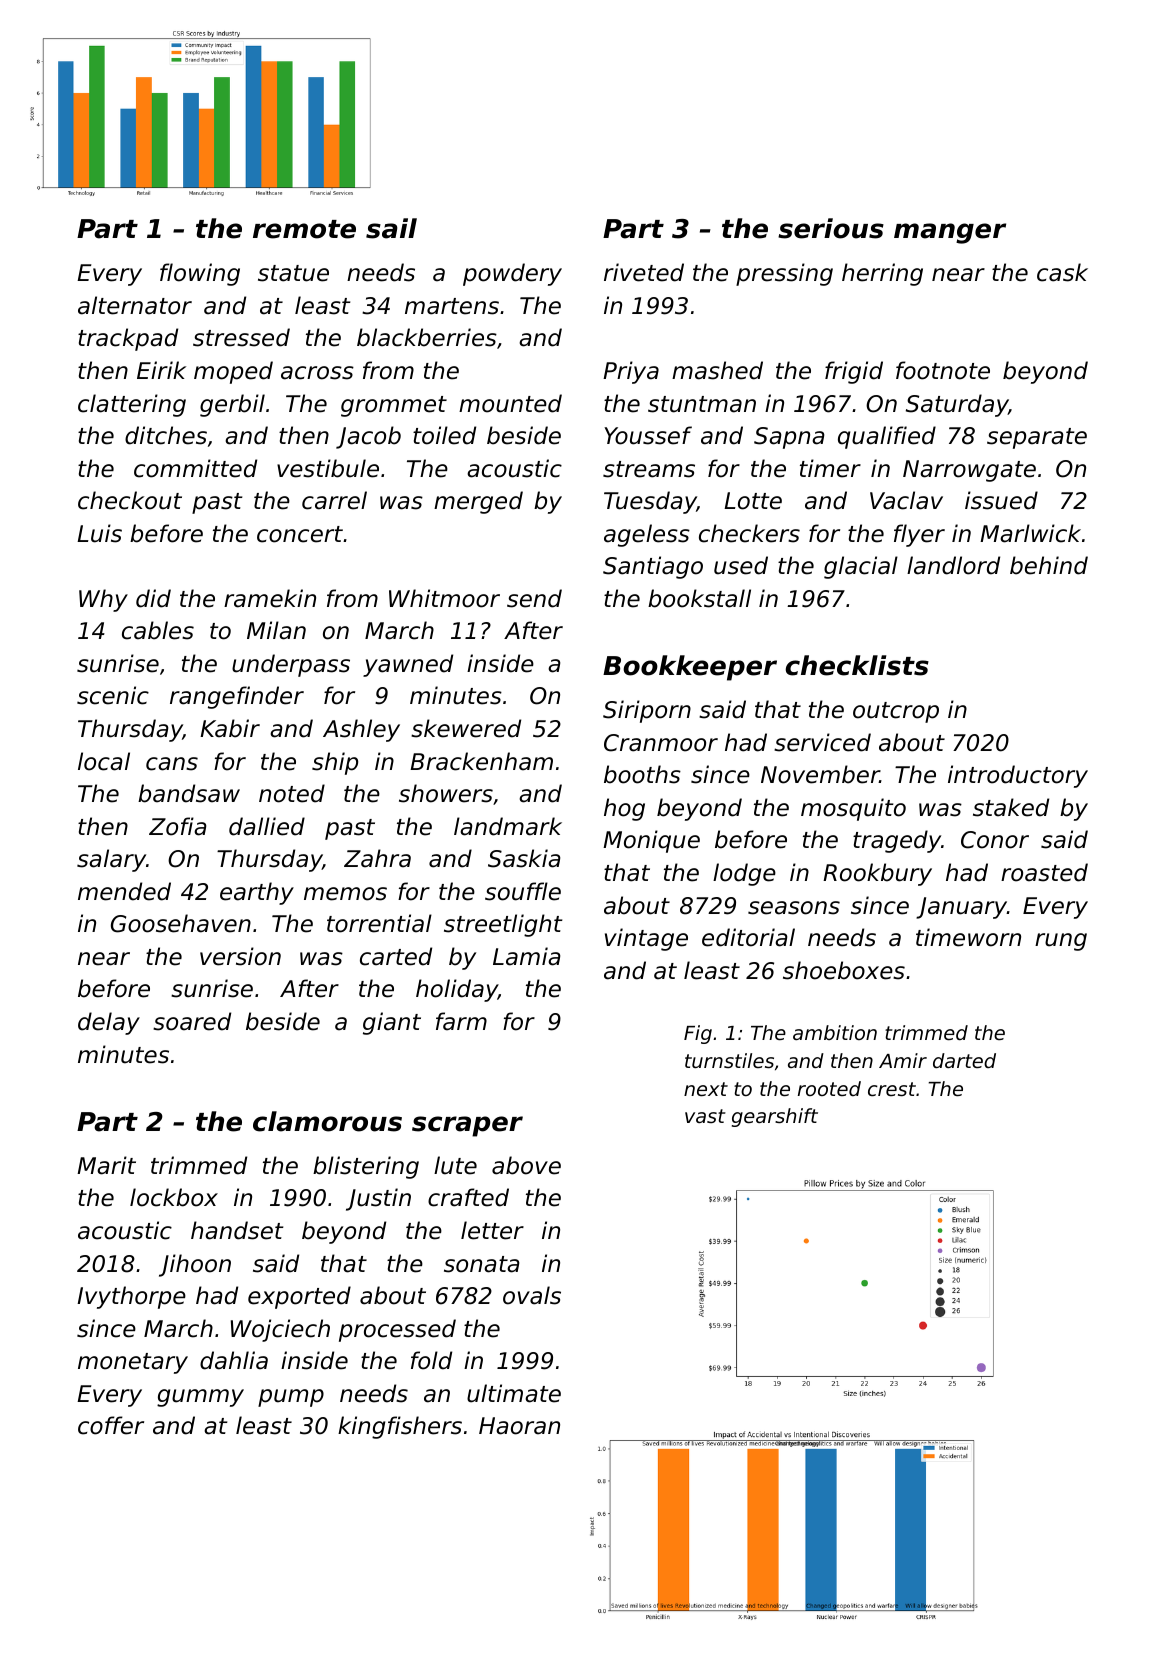  What do you see at coordinates (304, 229) in the page?
I see `remote` at bounding box center [304, 229].
